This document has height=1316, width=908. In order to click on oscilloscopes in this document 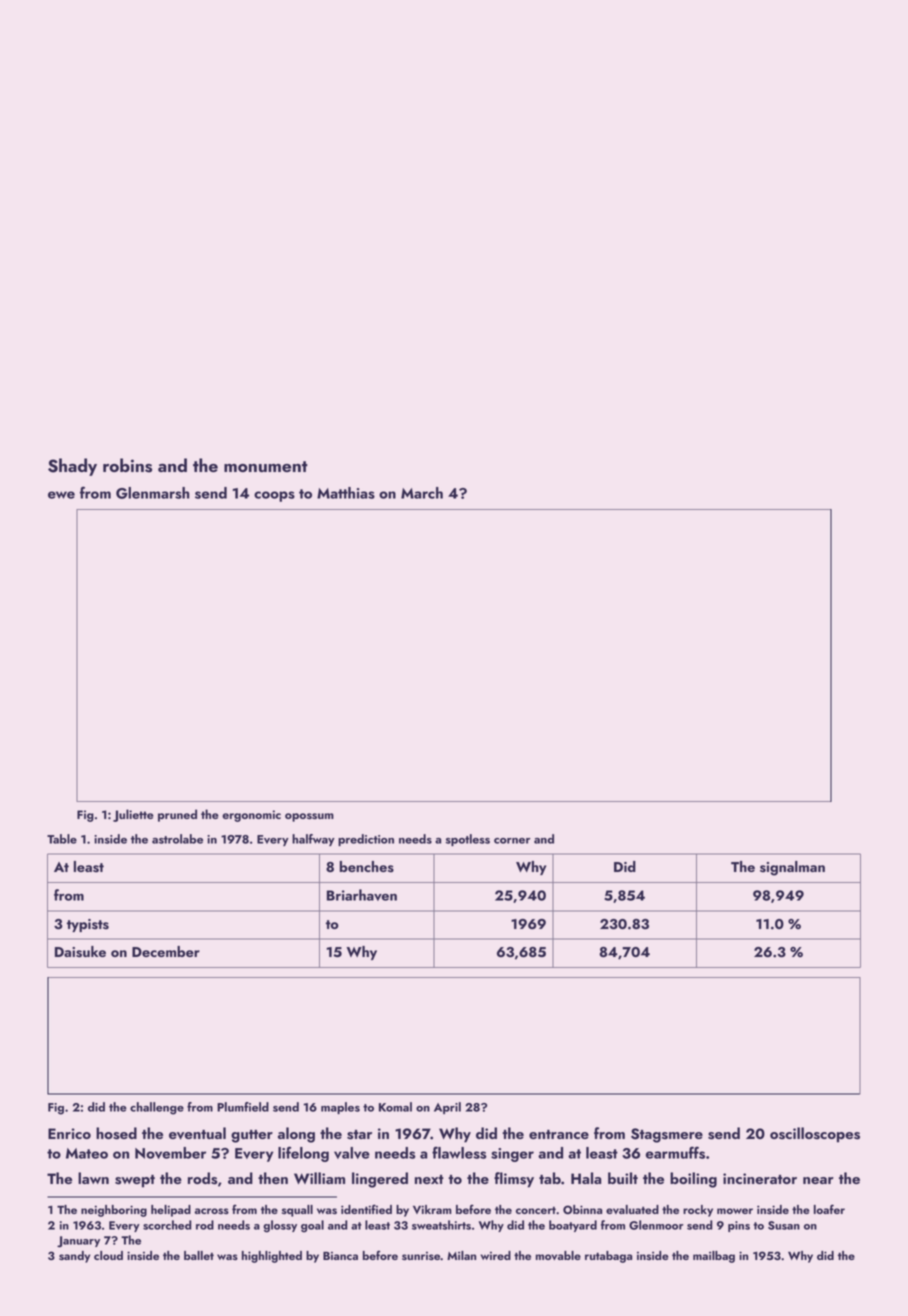, I will do `click(815, 1135)`.
